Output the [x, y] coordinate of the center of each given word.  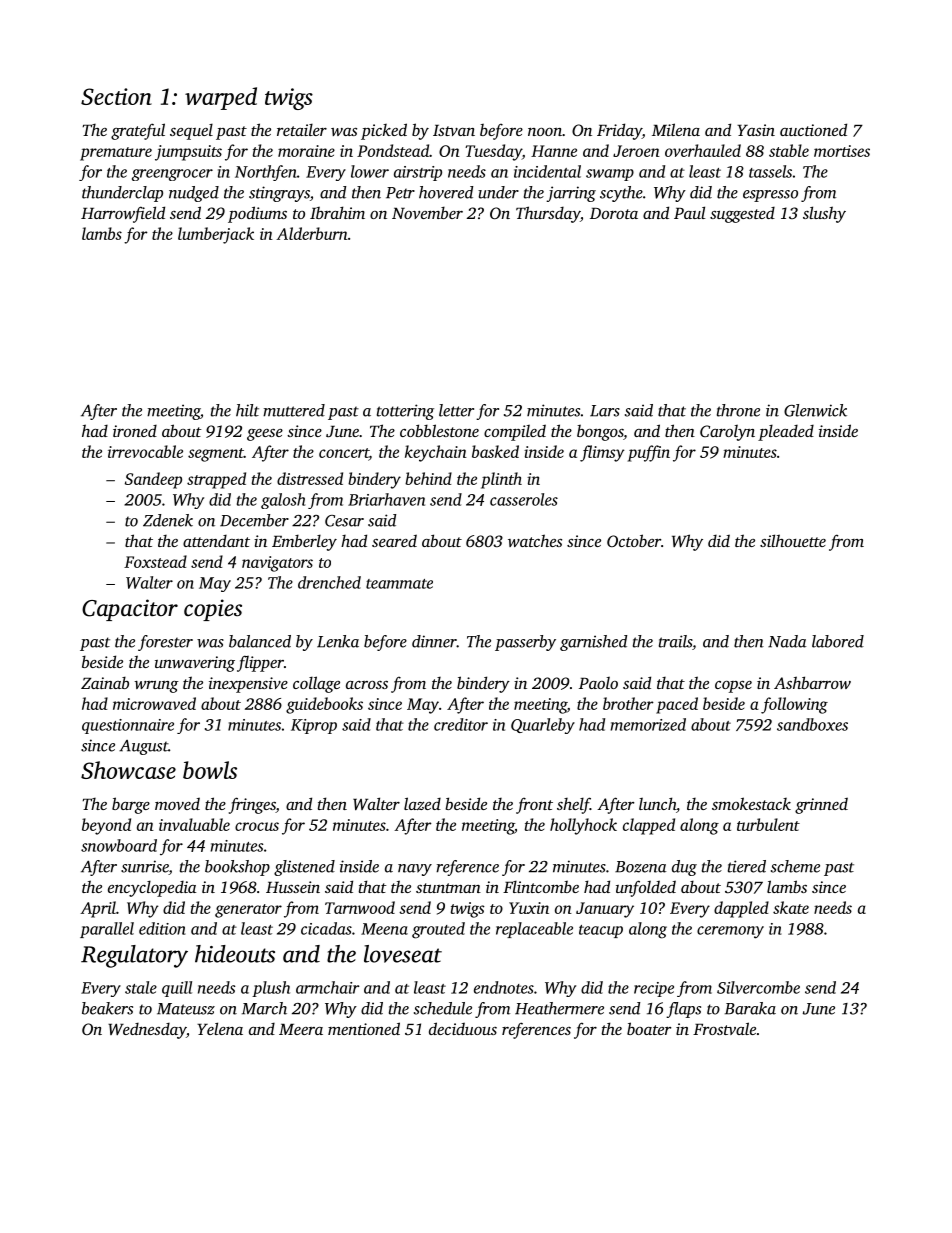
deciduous [463, 1028]
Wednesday [147, 1031]
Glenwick [815, 410]
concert [344, 453]
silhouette [793, 540]
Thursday [548, 214]
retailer [302, 130]
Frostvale [724, 1028]
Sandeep [153, 480]
